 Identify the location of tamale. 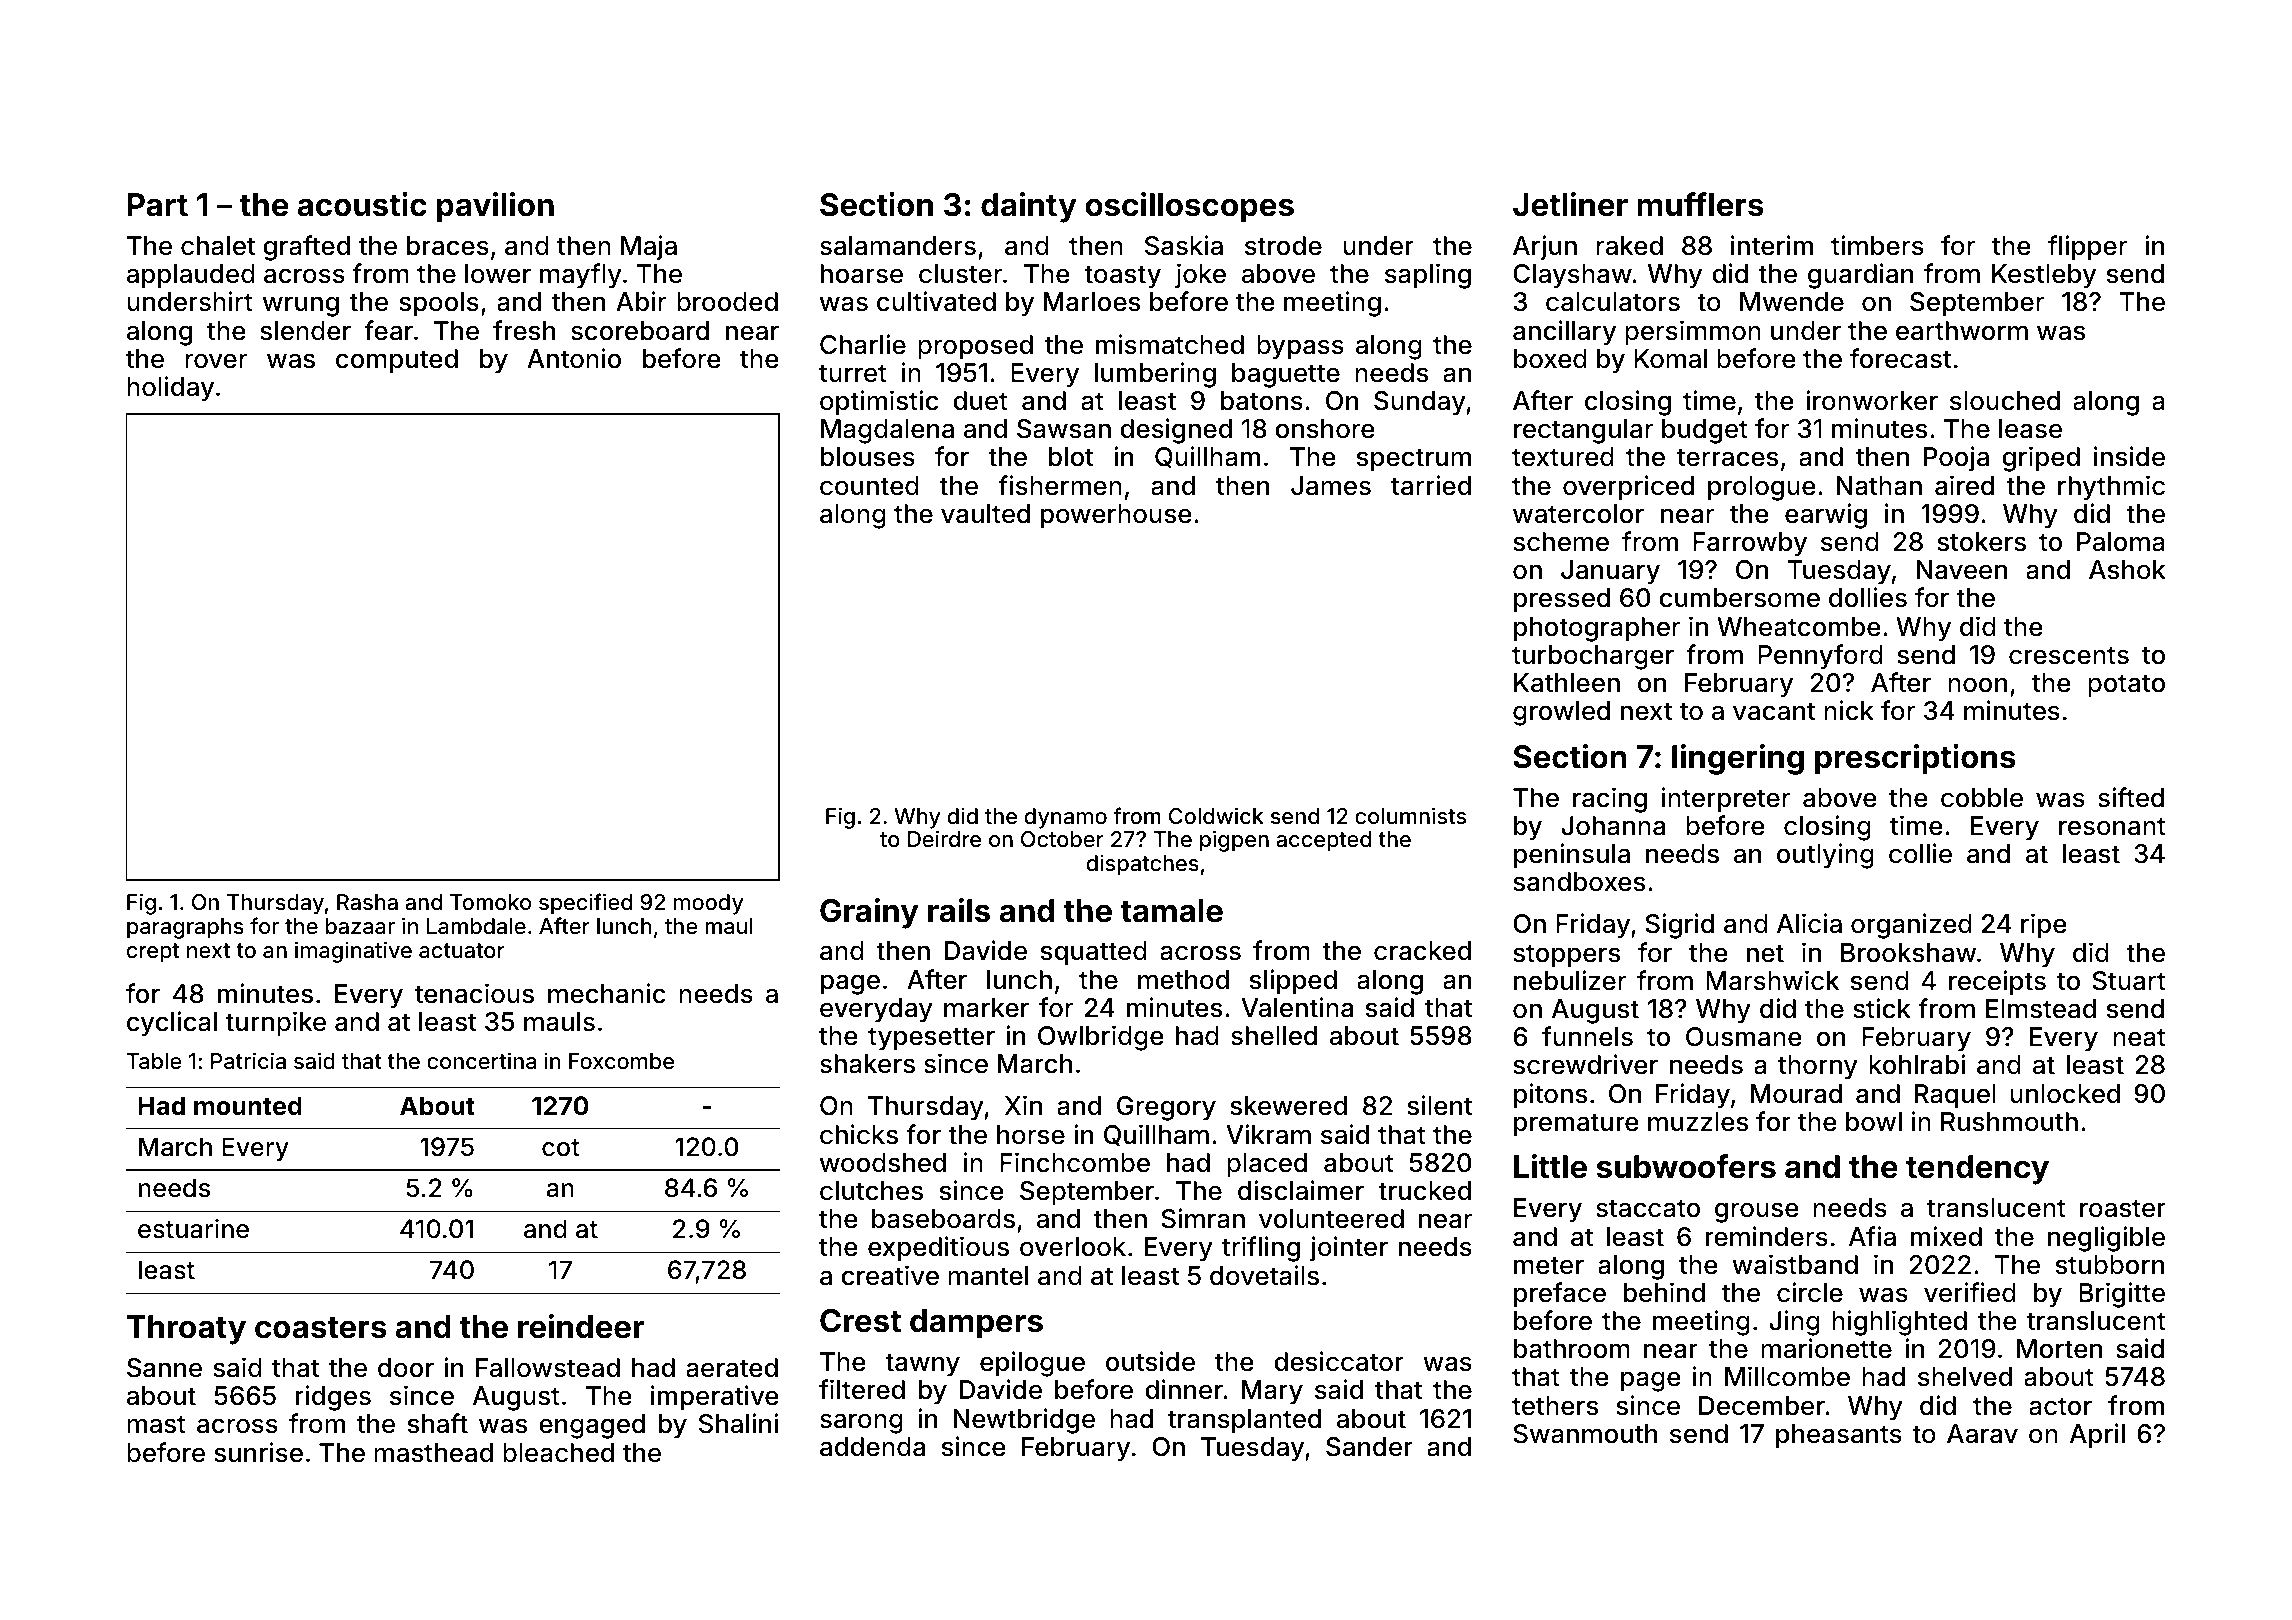
(1172, 911).
